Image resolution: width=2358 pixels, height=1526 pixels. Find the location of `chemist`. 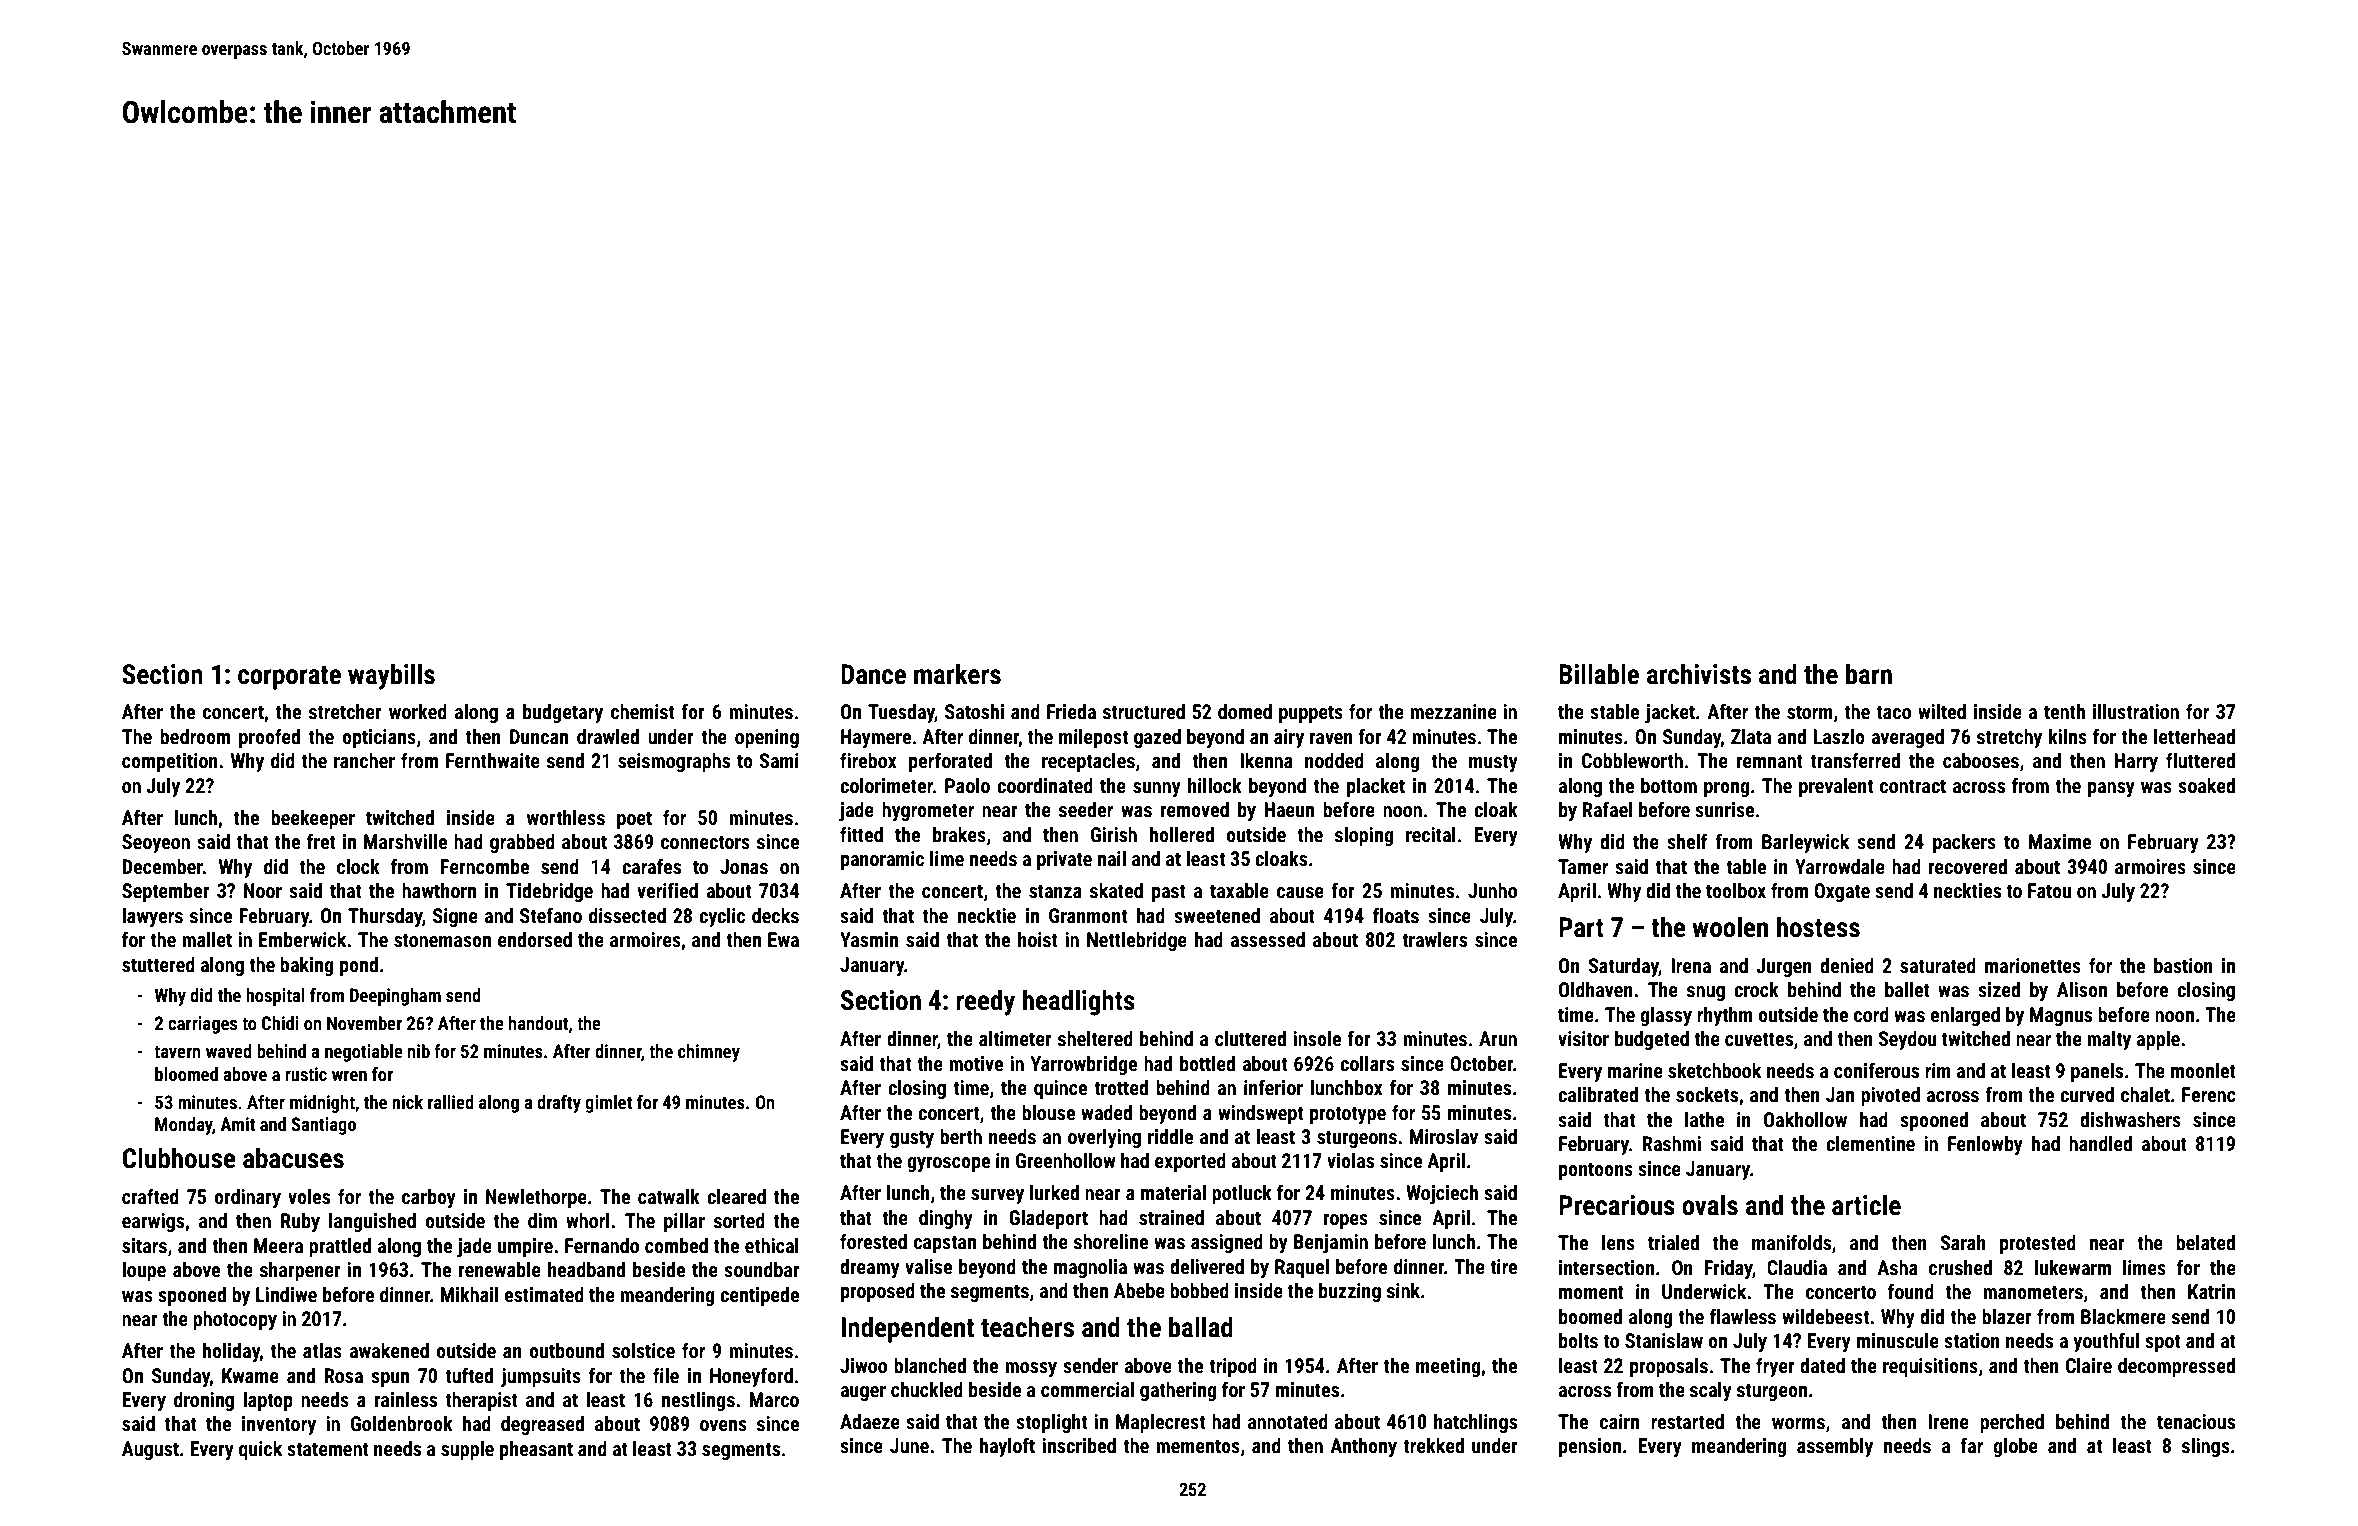

chemist is located at coordinates (642, 711).
